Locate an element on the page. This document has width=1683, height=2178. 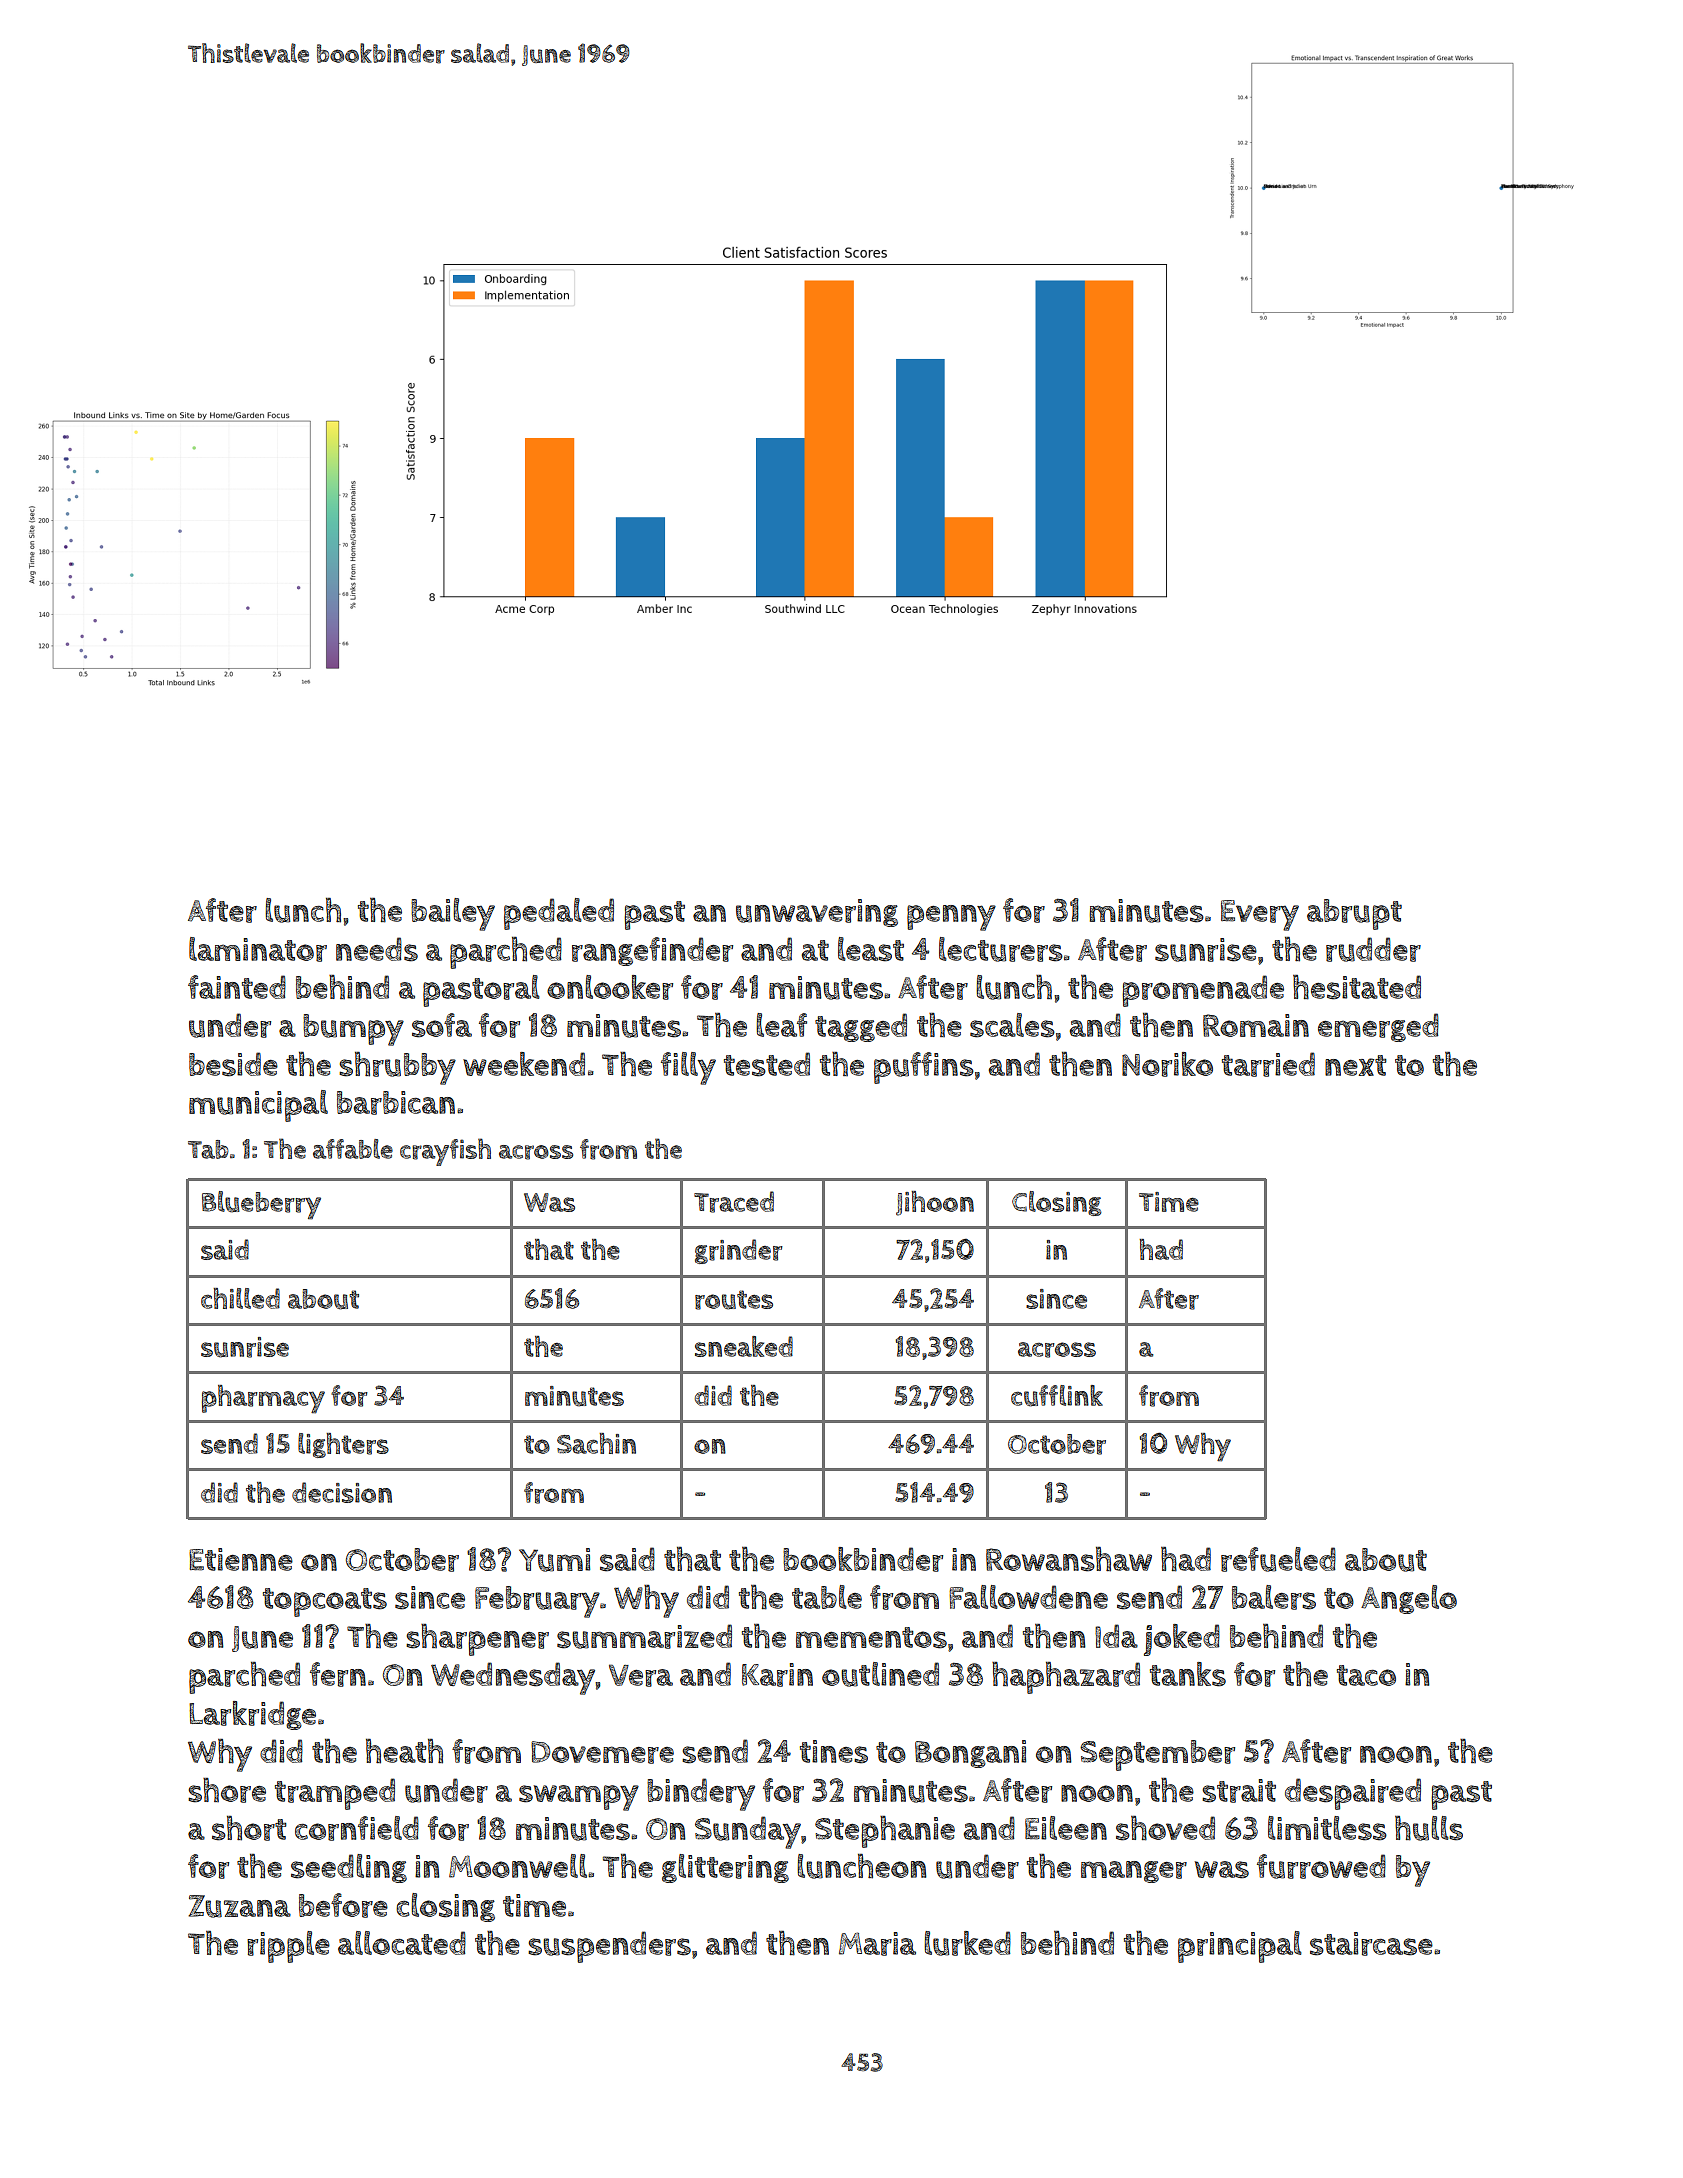
rangefinder is located at coordinates (652, 951).
